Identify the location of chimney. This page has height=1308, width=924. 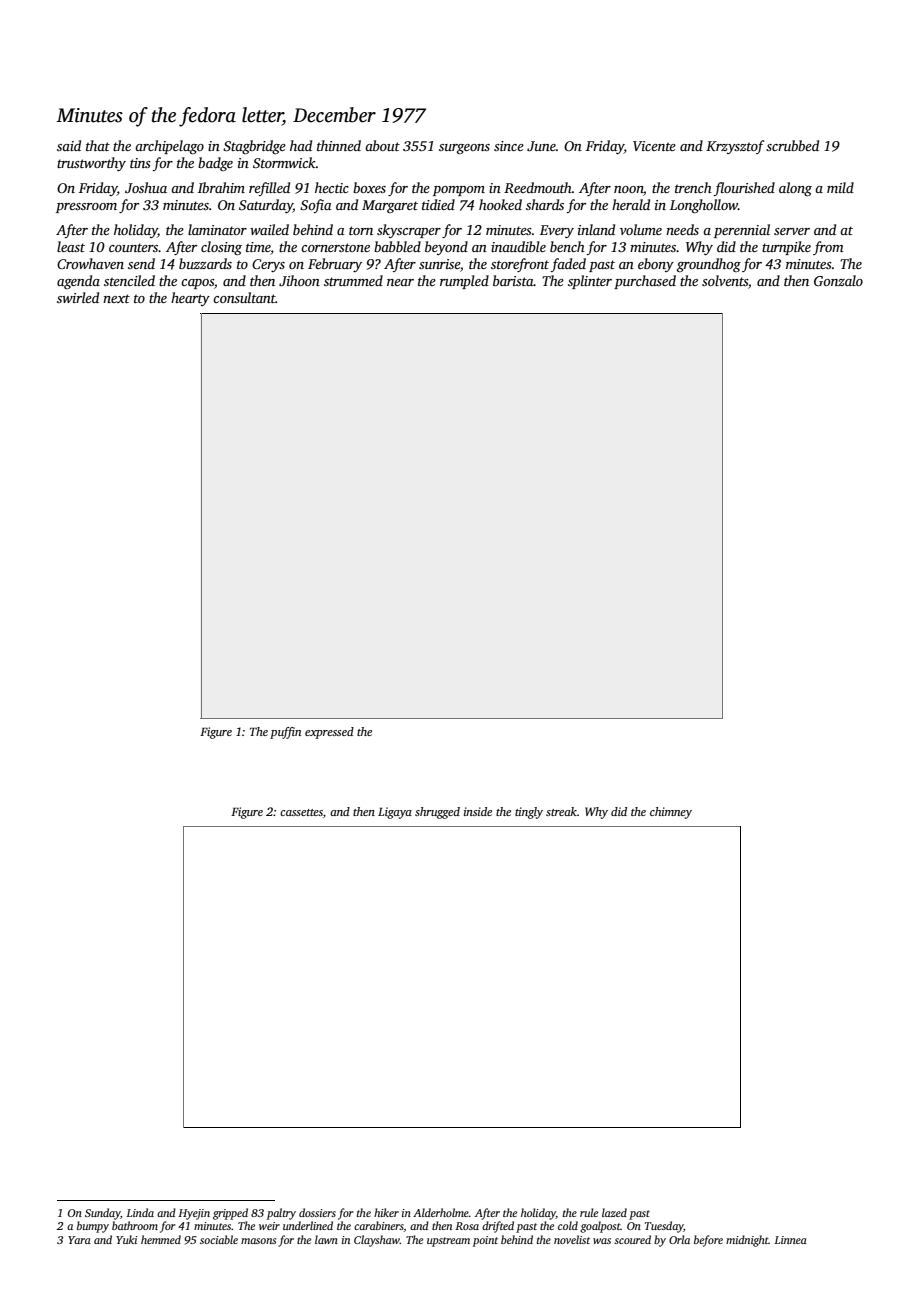
(671, 813).
